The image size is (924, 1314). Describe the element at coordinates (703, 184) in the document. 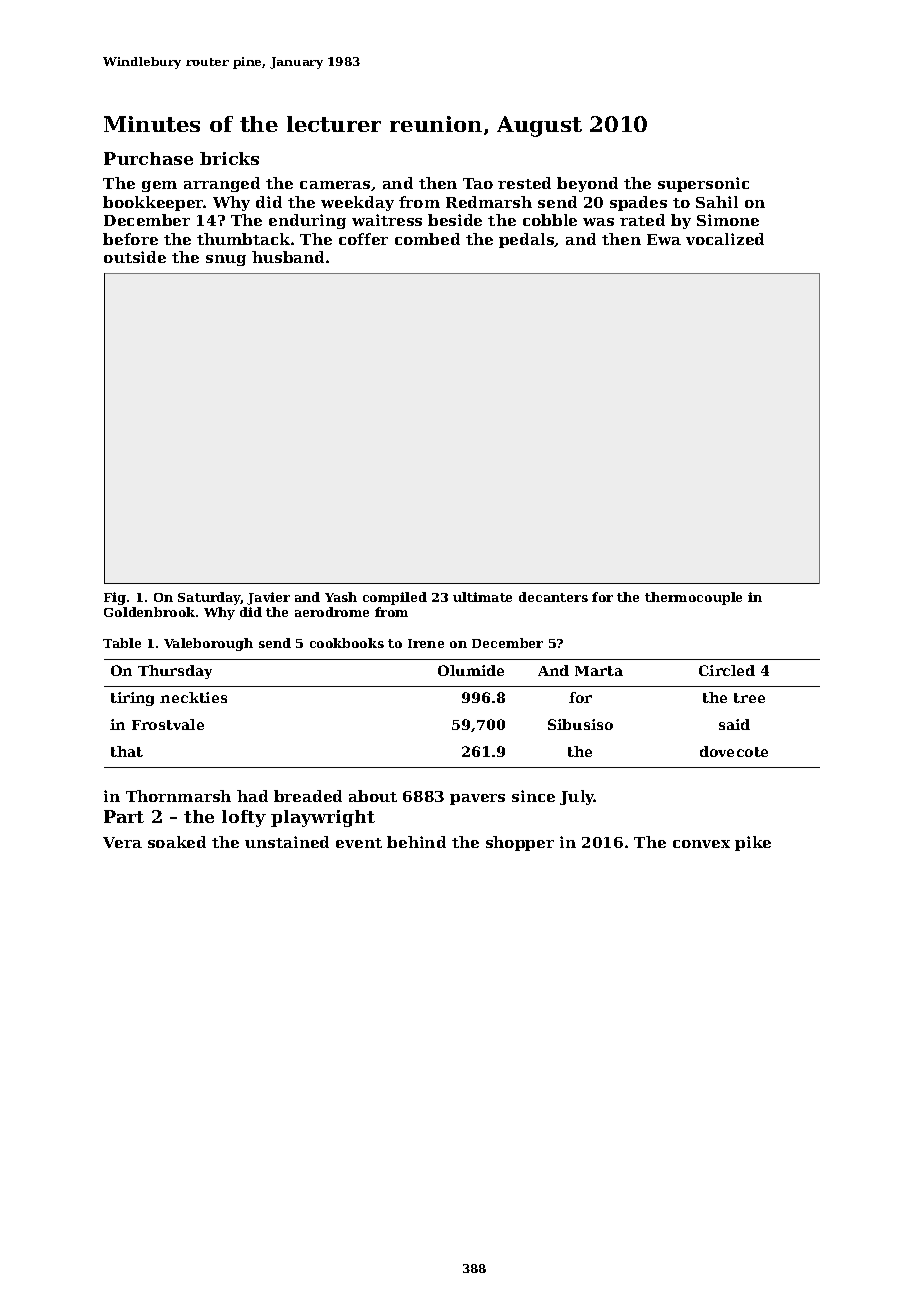

I see `supersonic` at that location.
